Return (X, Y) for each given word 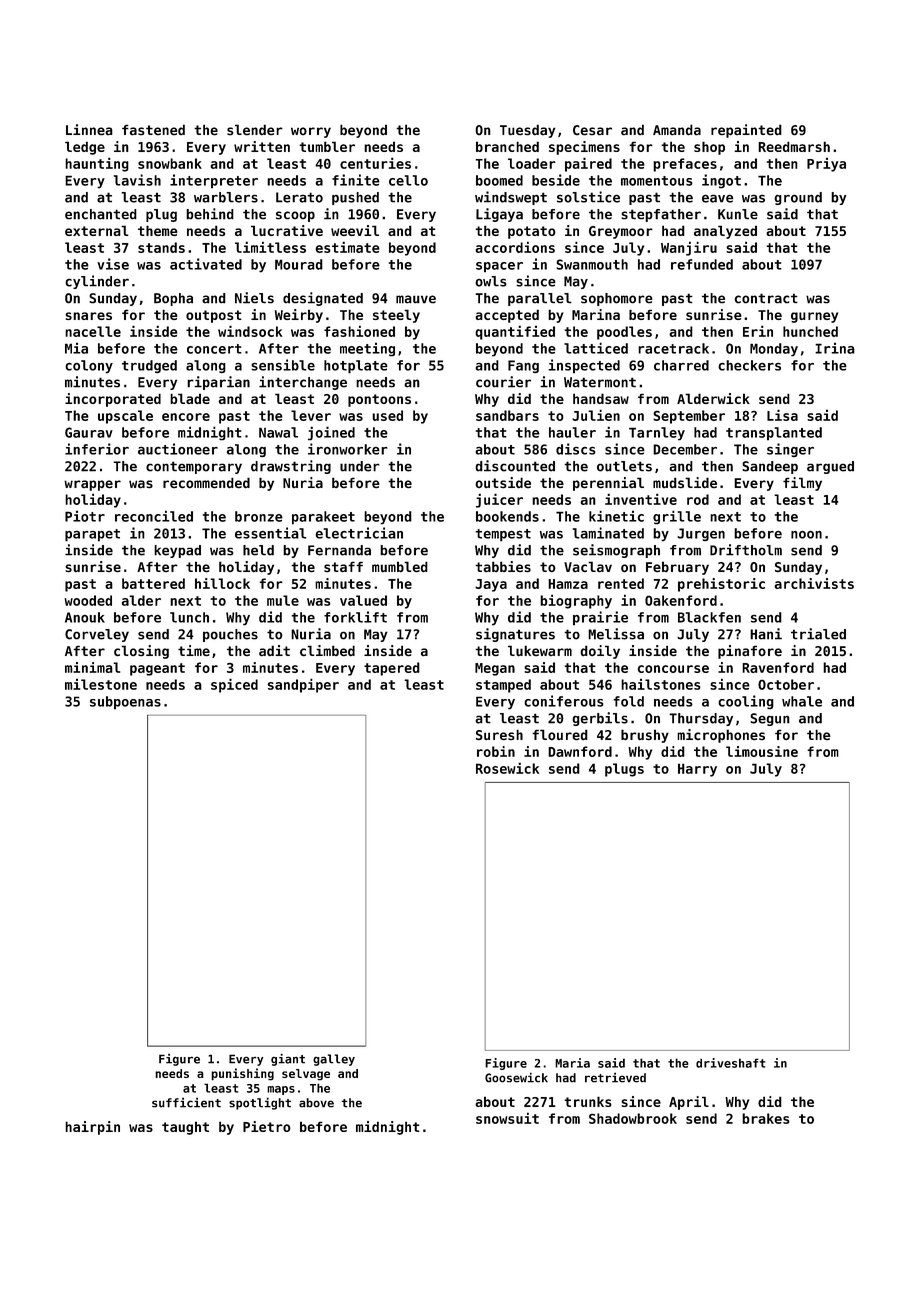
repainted (746, 131)
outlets (624, 466)
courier (503, 382)
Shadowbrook (633, 1118)
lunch (189, 617)
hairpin (92, 1128)
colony (89, 366)
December (685, 449)
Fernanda (339, 550)
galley (334, 1060)
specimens (584, 148)
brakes (766, 1118)
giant (288, 1060)
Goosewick (516, 1078)
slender (255, 130)
